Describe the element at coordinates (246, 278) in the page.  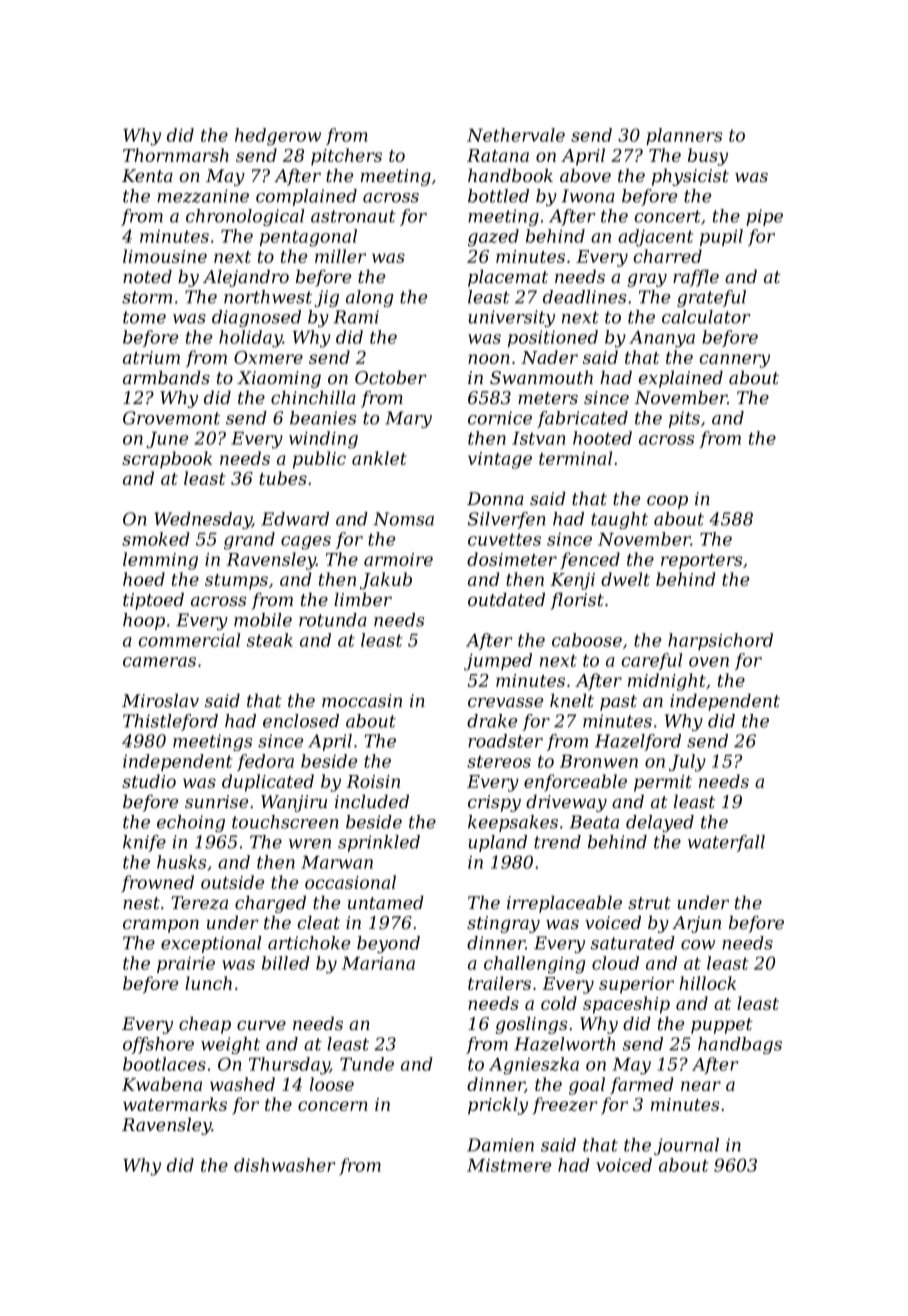
I see `Alejandro` at that location.
